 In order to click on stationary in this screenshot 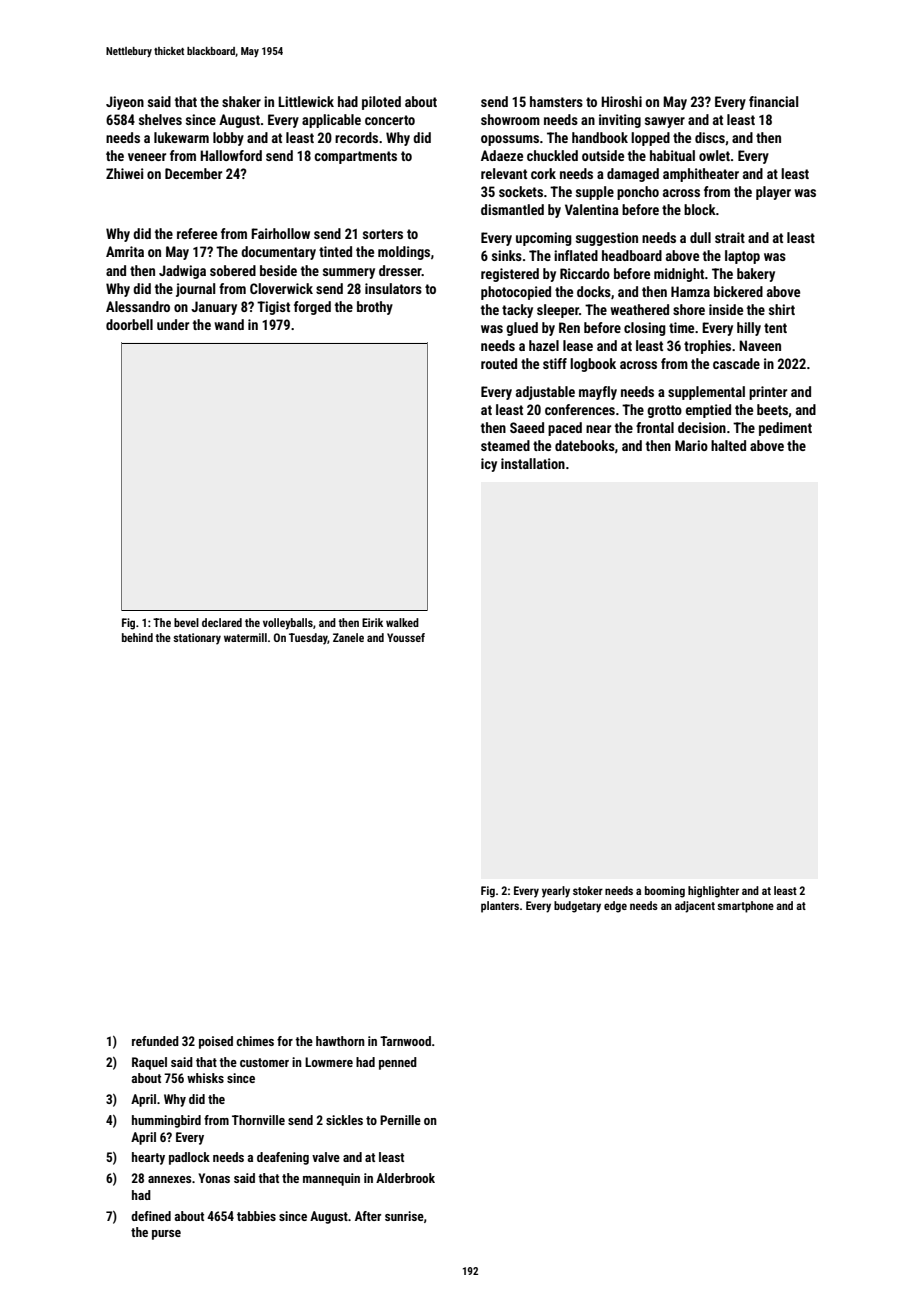, I will do `click(197, 639)`.
